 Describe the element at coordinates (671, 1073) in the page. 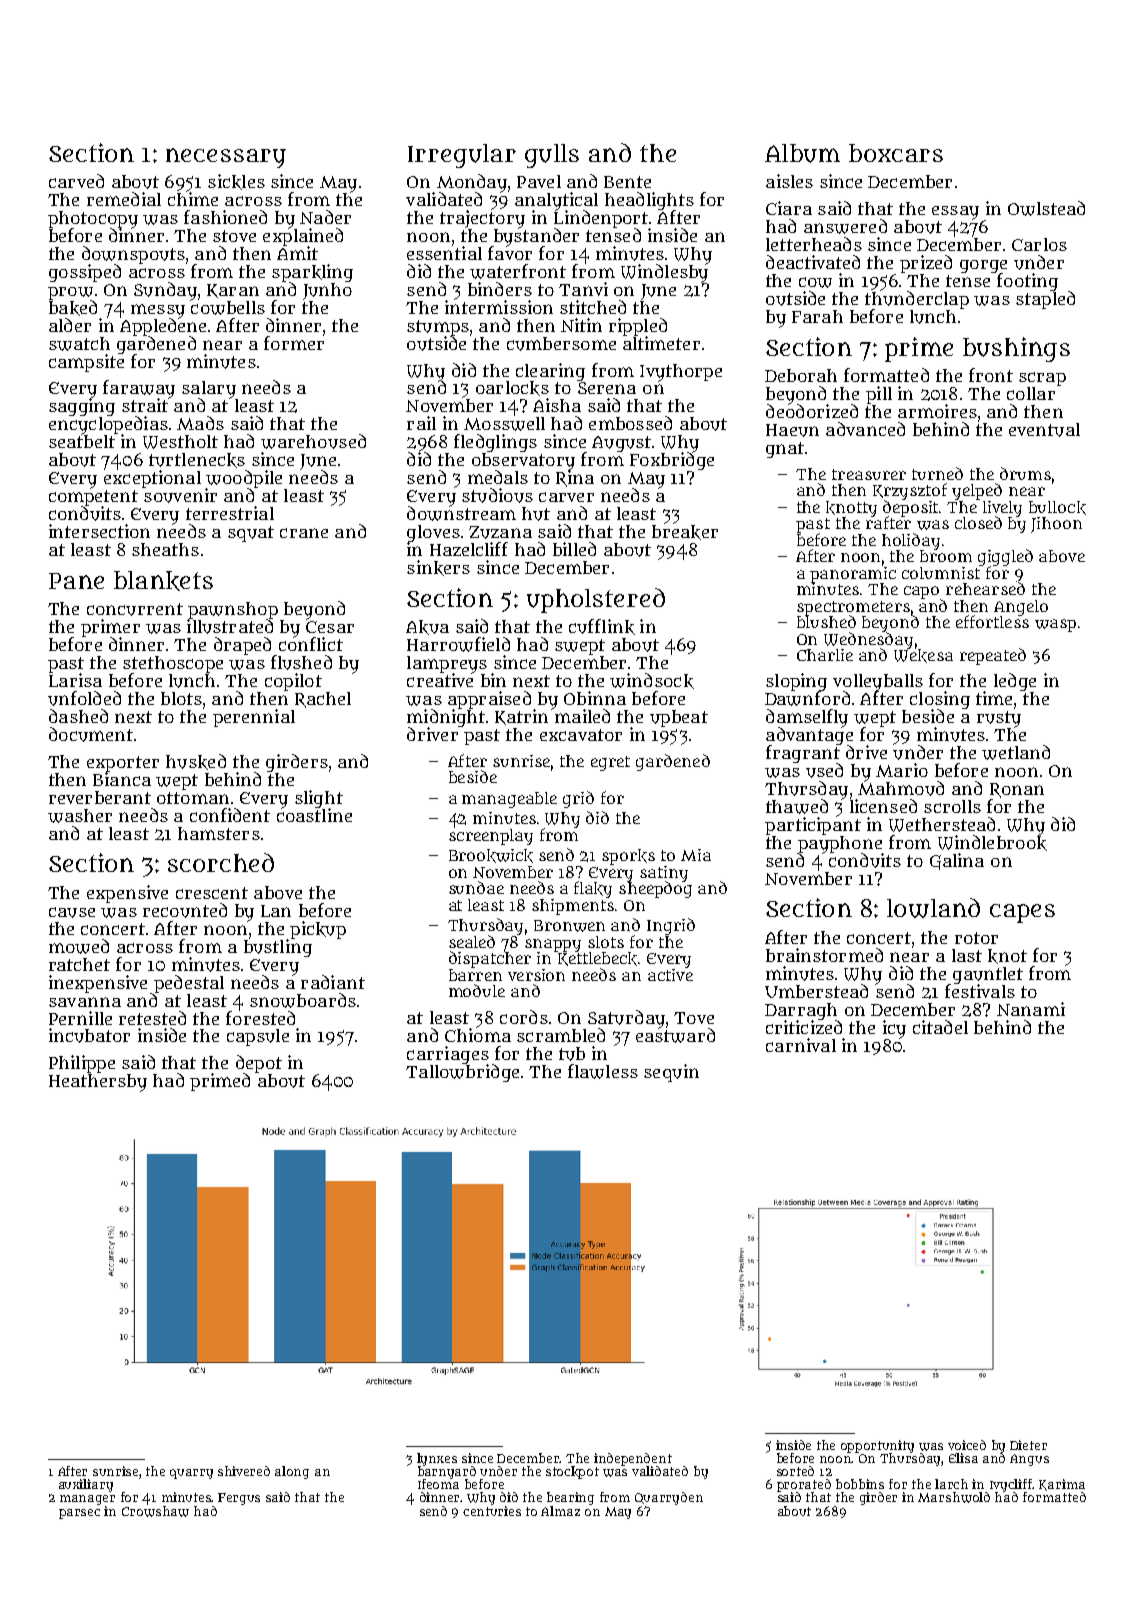

I see `sequin` at that location.
